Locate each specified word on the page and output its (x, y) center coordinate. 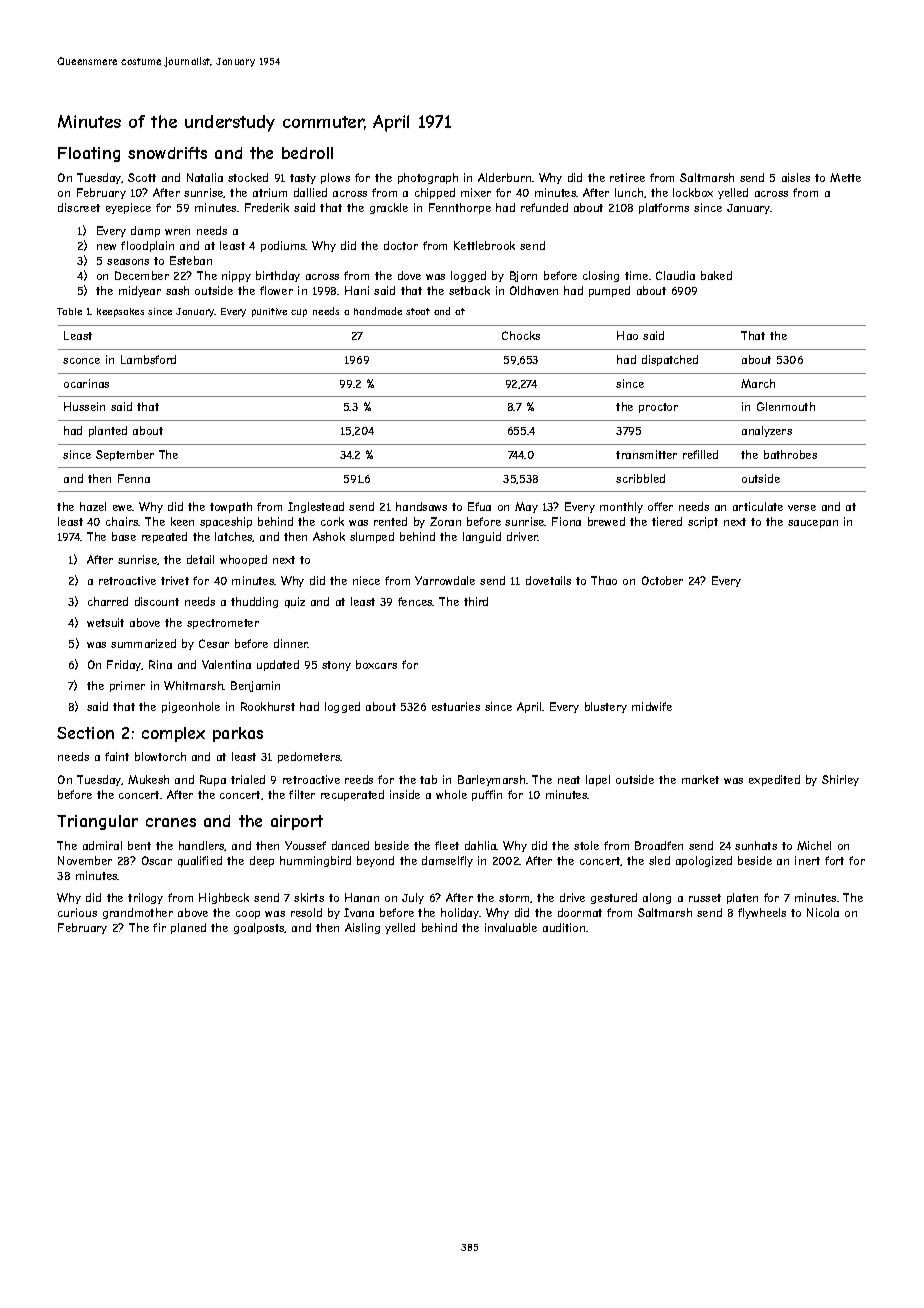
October (662, 580)
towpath (231, 507)
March (758, 383)
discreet (79, 207)
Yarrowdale (445, 580)
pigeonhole (191, 707)
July (413, 898)
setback (469, 290)
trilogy (145, 898)
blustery (606, 707)
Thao (604, 580)
